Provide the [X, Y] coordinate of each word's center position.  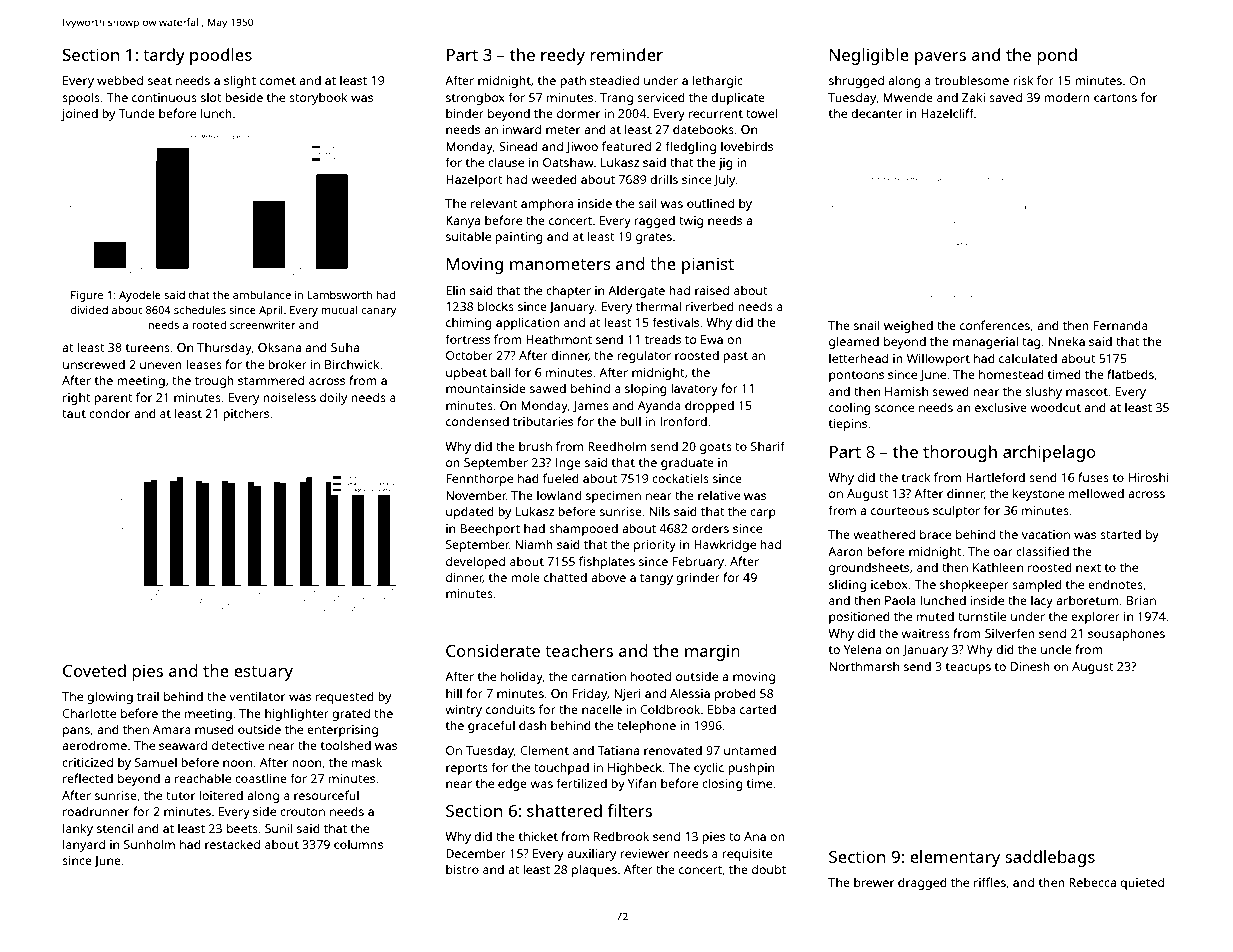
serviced [661, 97]
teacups [968, 668]
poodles [221, 56]
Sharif [768, 446]
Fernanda [1121, 325]
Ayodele [140, 296]
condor [109, 413]
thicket [538, 836]
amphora [547, 204]
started [1120, 534]
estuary [263, 673]
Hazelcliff [947, 113]
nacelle [602, 709]
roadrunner [96, 811]
